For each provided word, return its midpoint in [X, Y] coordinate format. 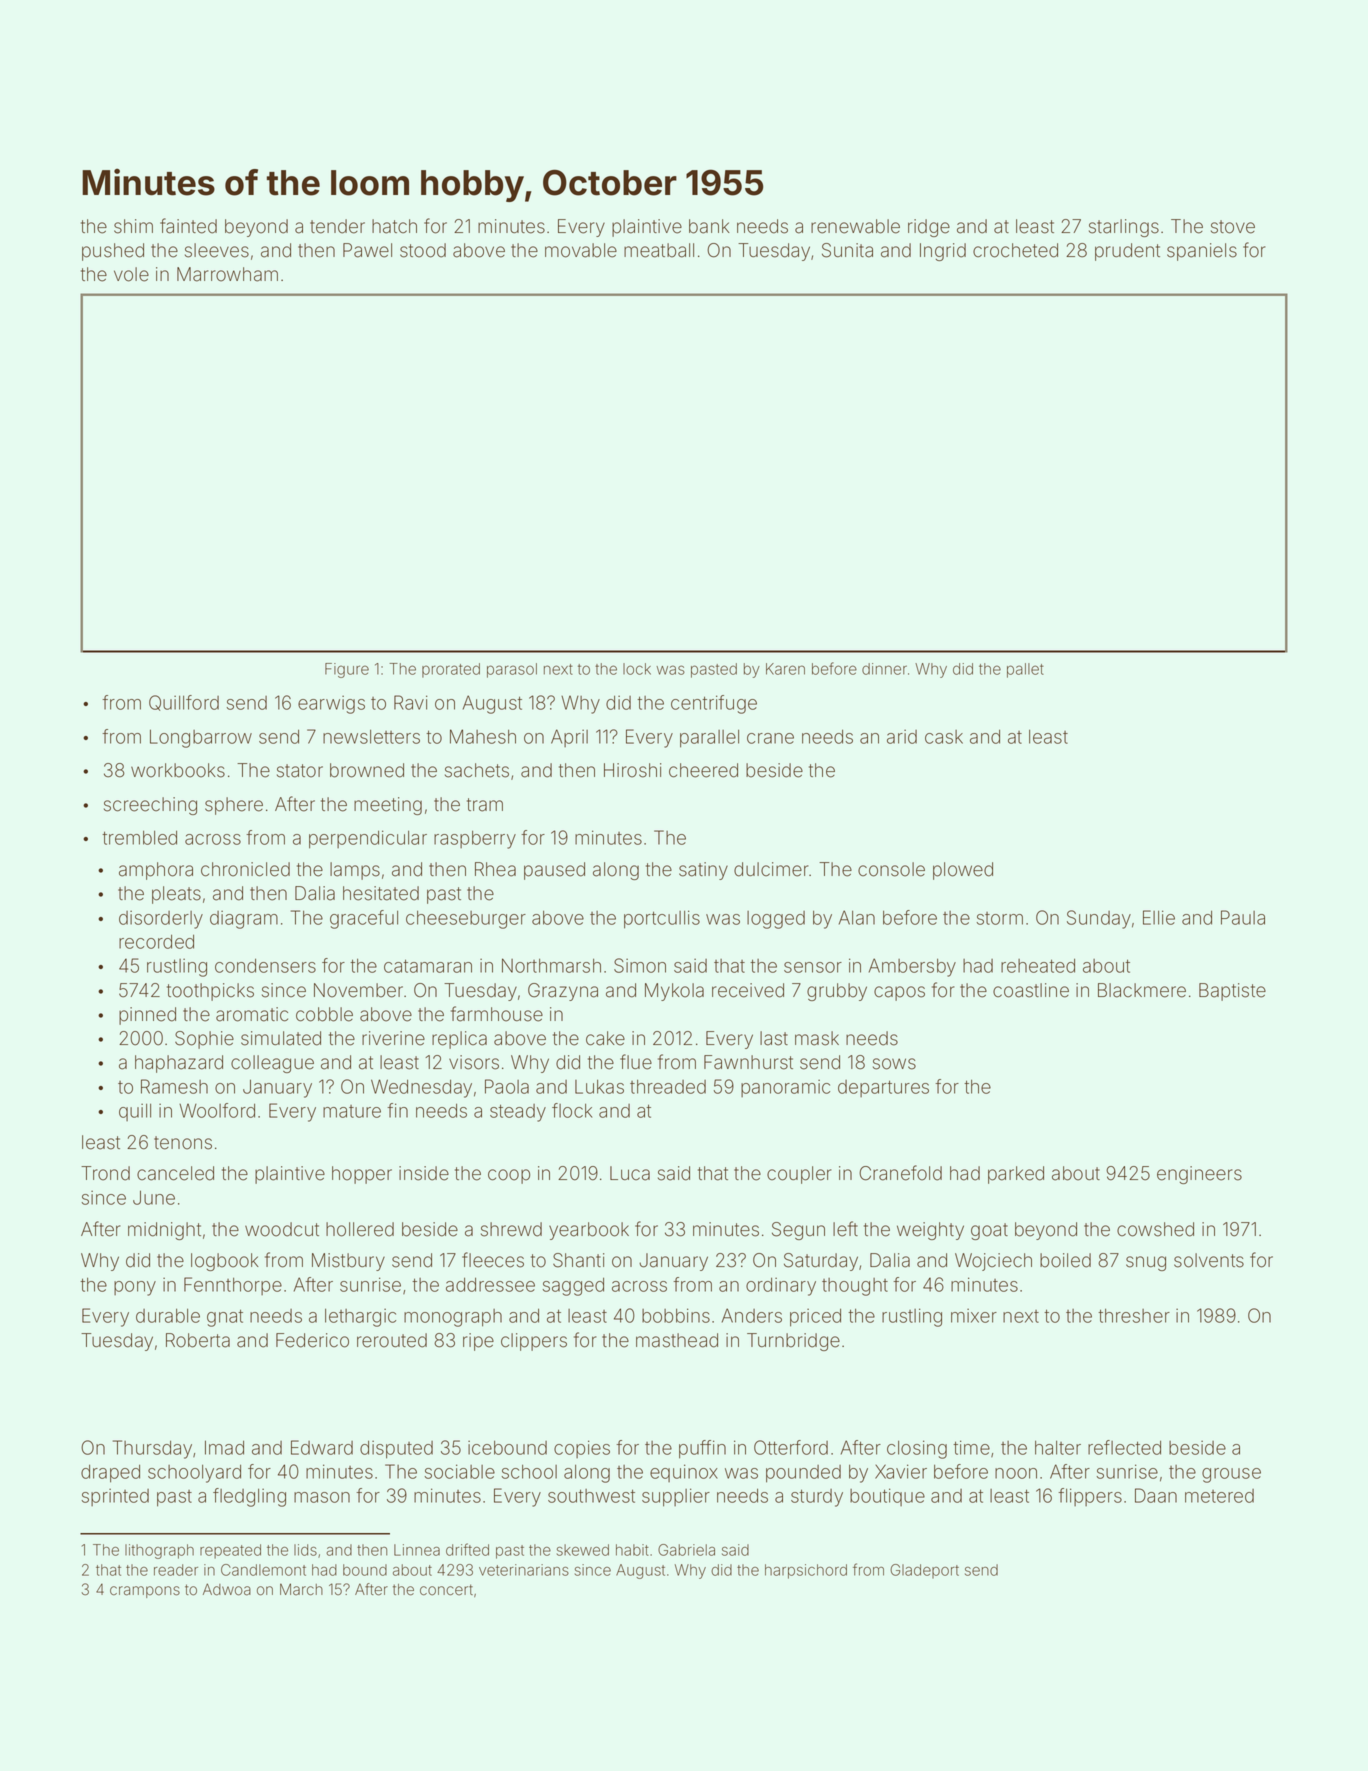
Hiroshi [632, 770]
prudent [1127, 252]
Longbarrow [201, 738]
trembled [139, 837]
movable [581, 250]
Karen [785, 669]
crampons [145, 1592]
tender [337, 226]
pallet [1025, 670]
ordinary [781, 1286]
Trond [105, 1173]
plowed [963, 871]
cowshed [1155, 1229]
